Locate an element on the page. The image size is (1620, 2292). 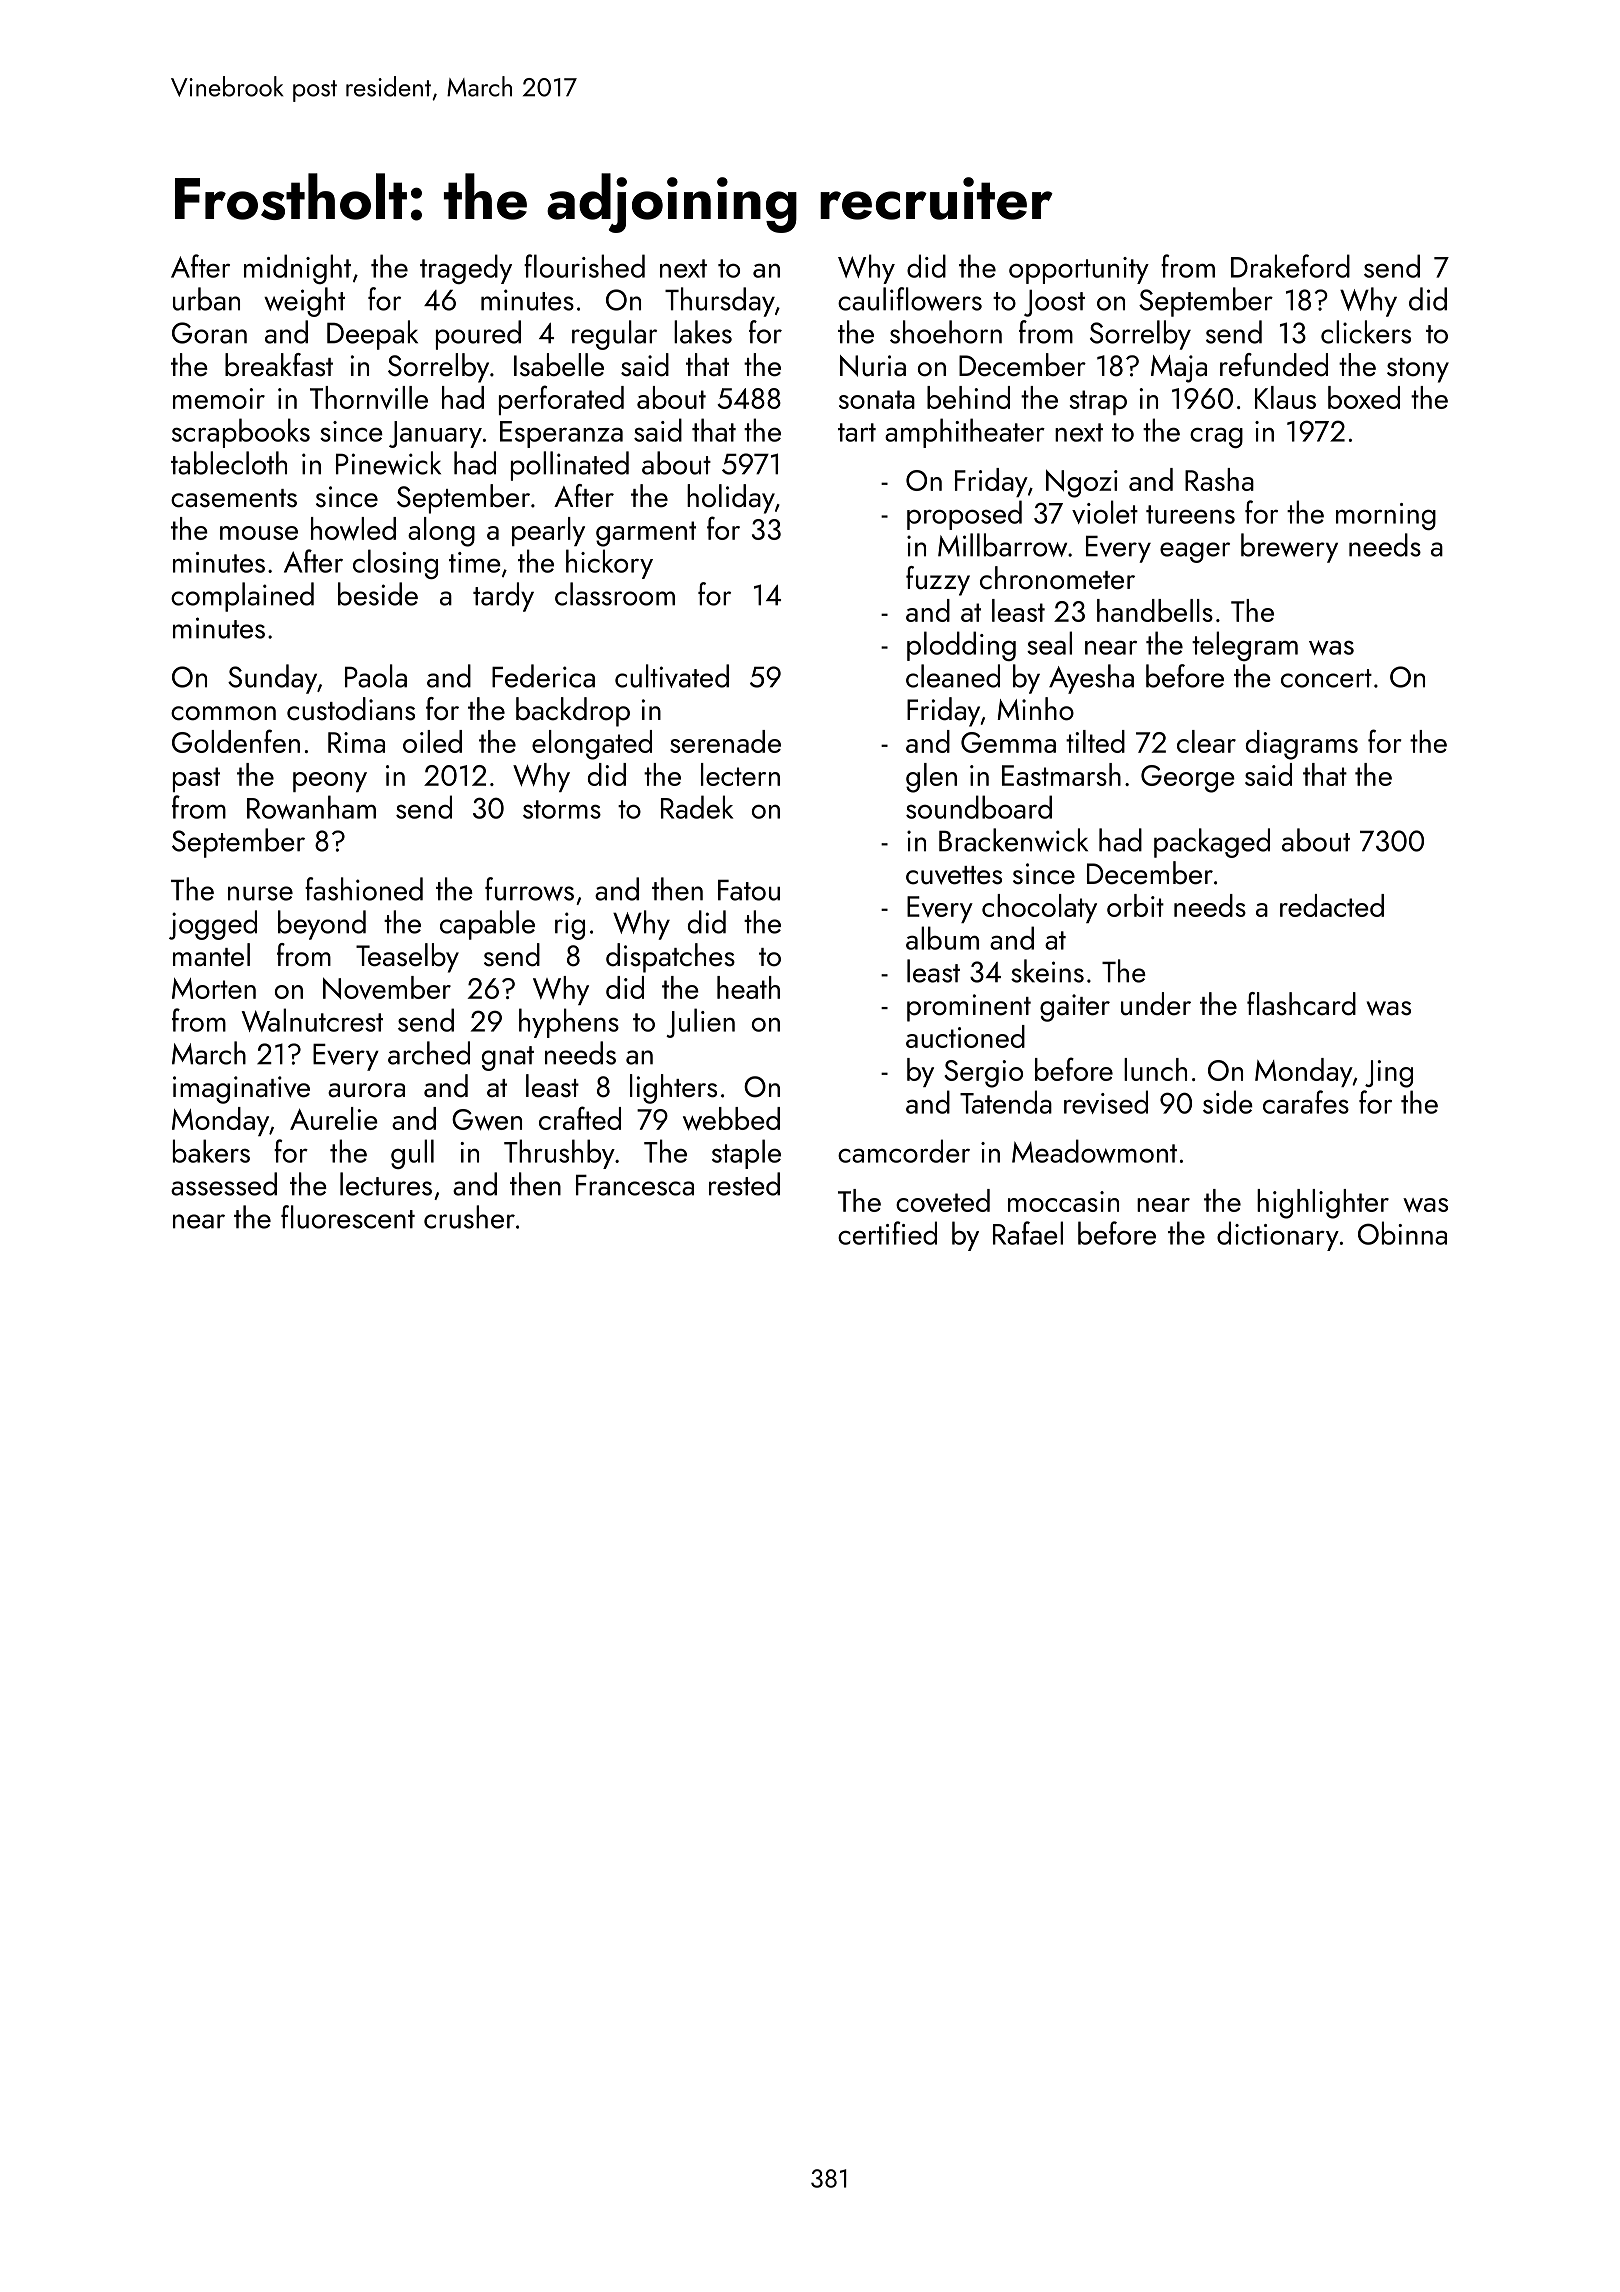
orbit is located at coordinates (1135, 905).
